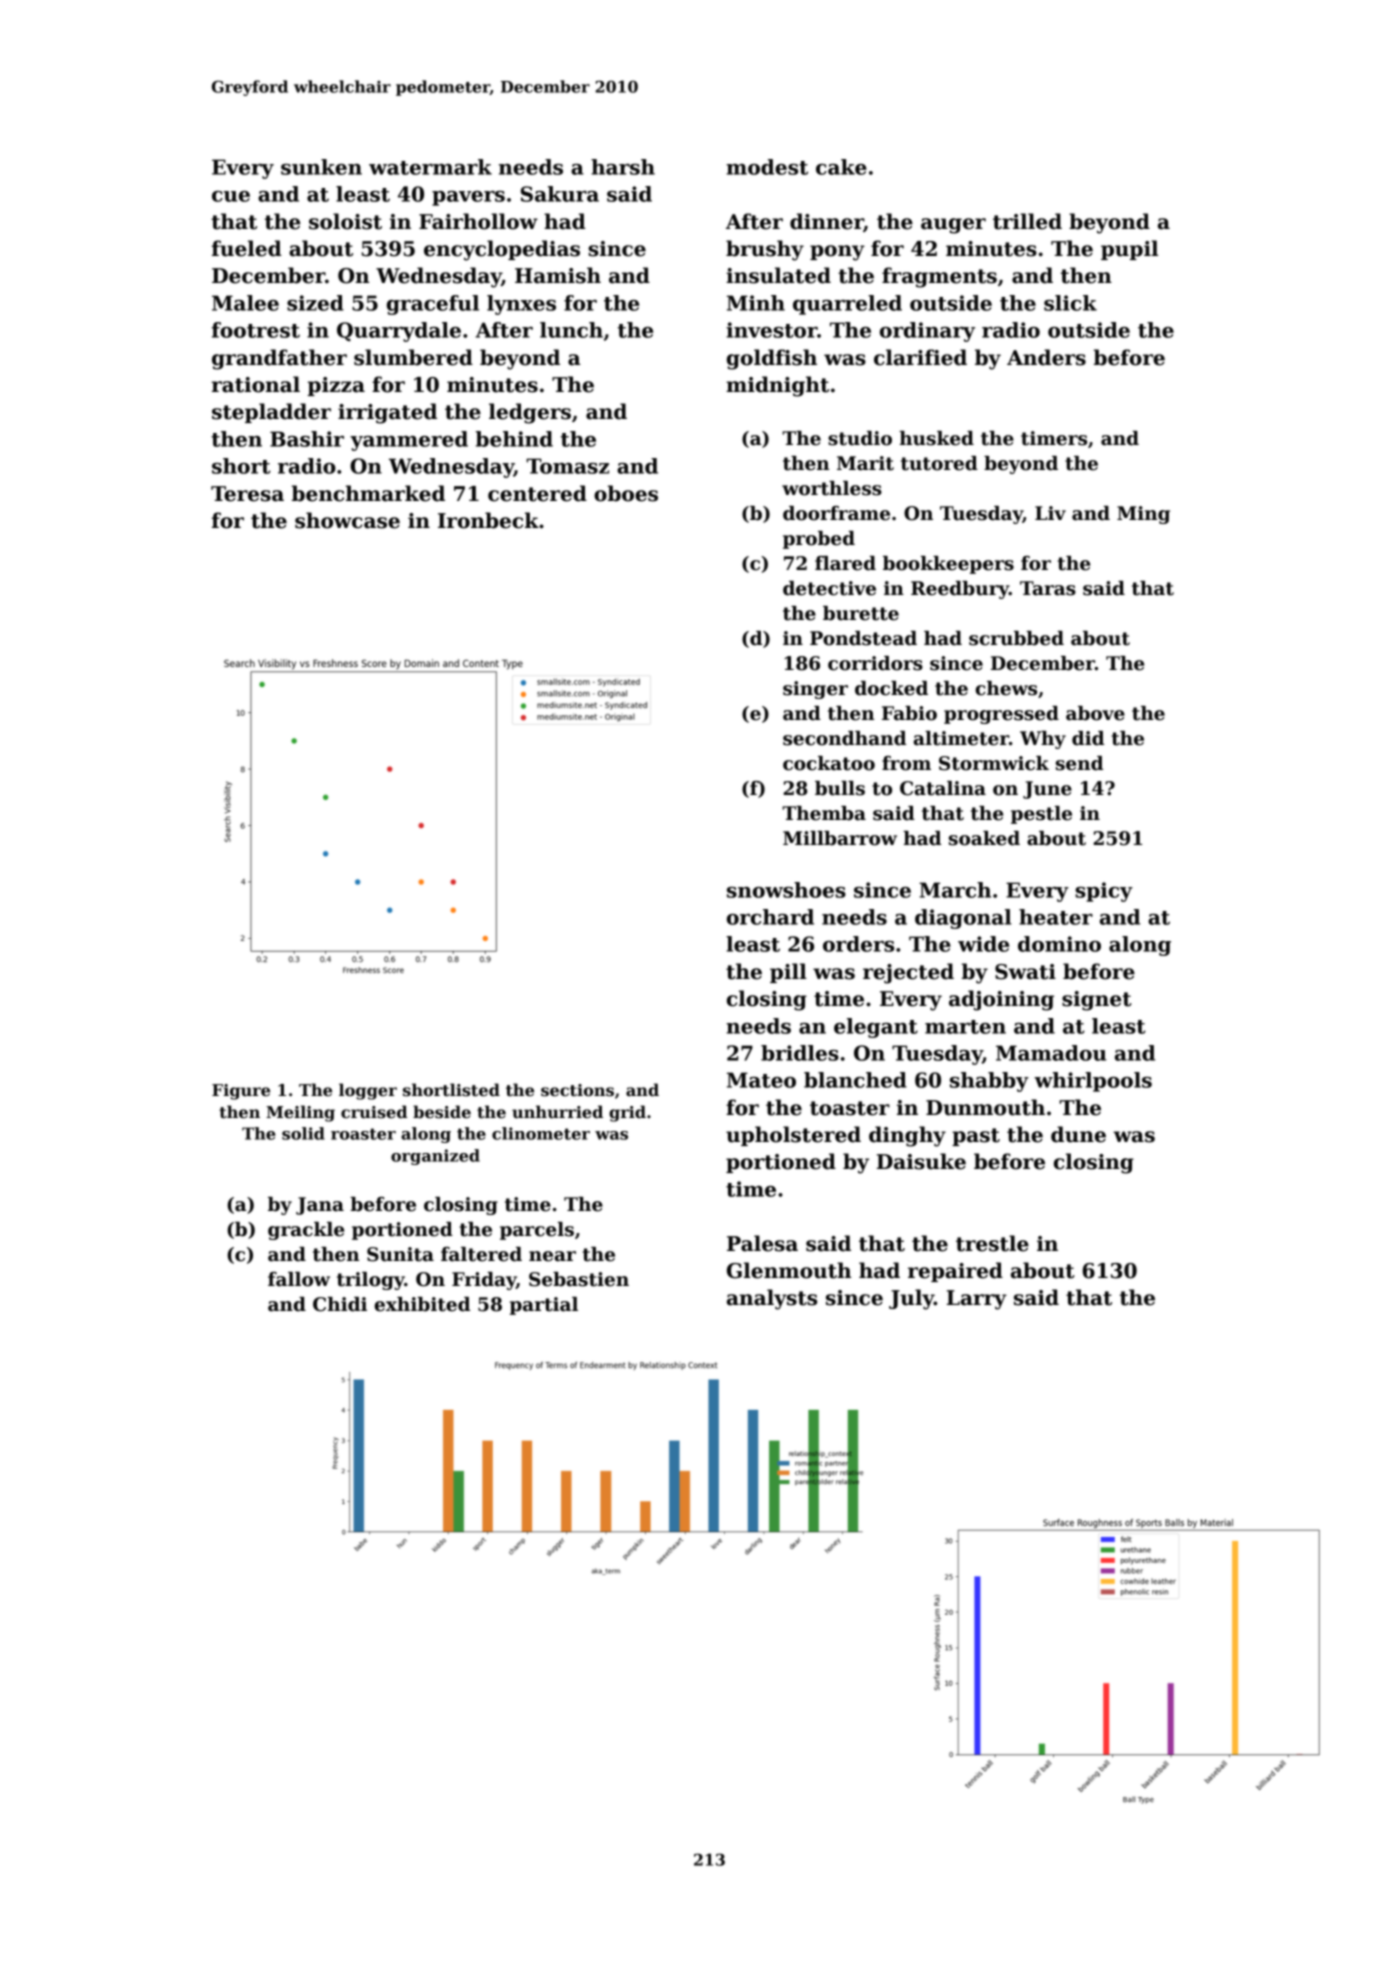  I want to click on singer, so click(815, 690).
